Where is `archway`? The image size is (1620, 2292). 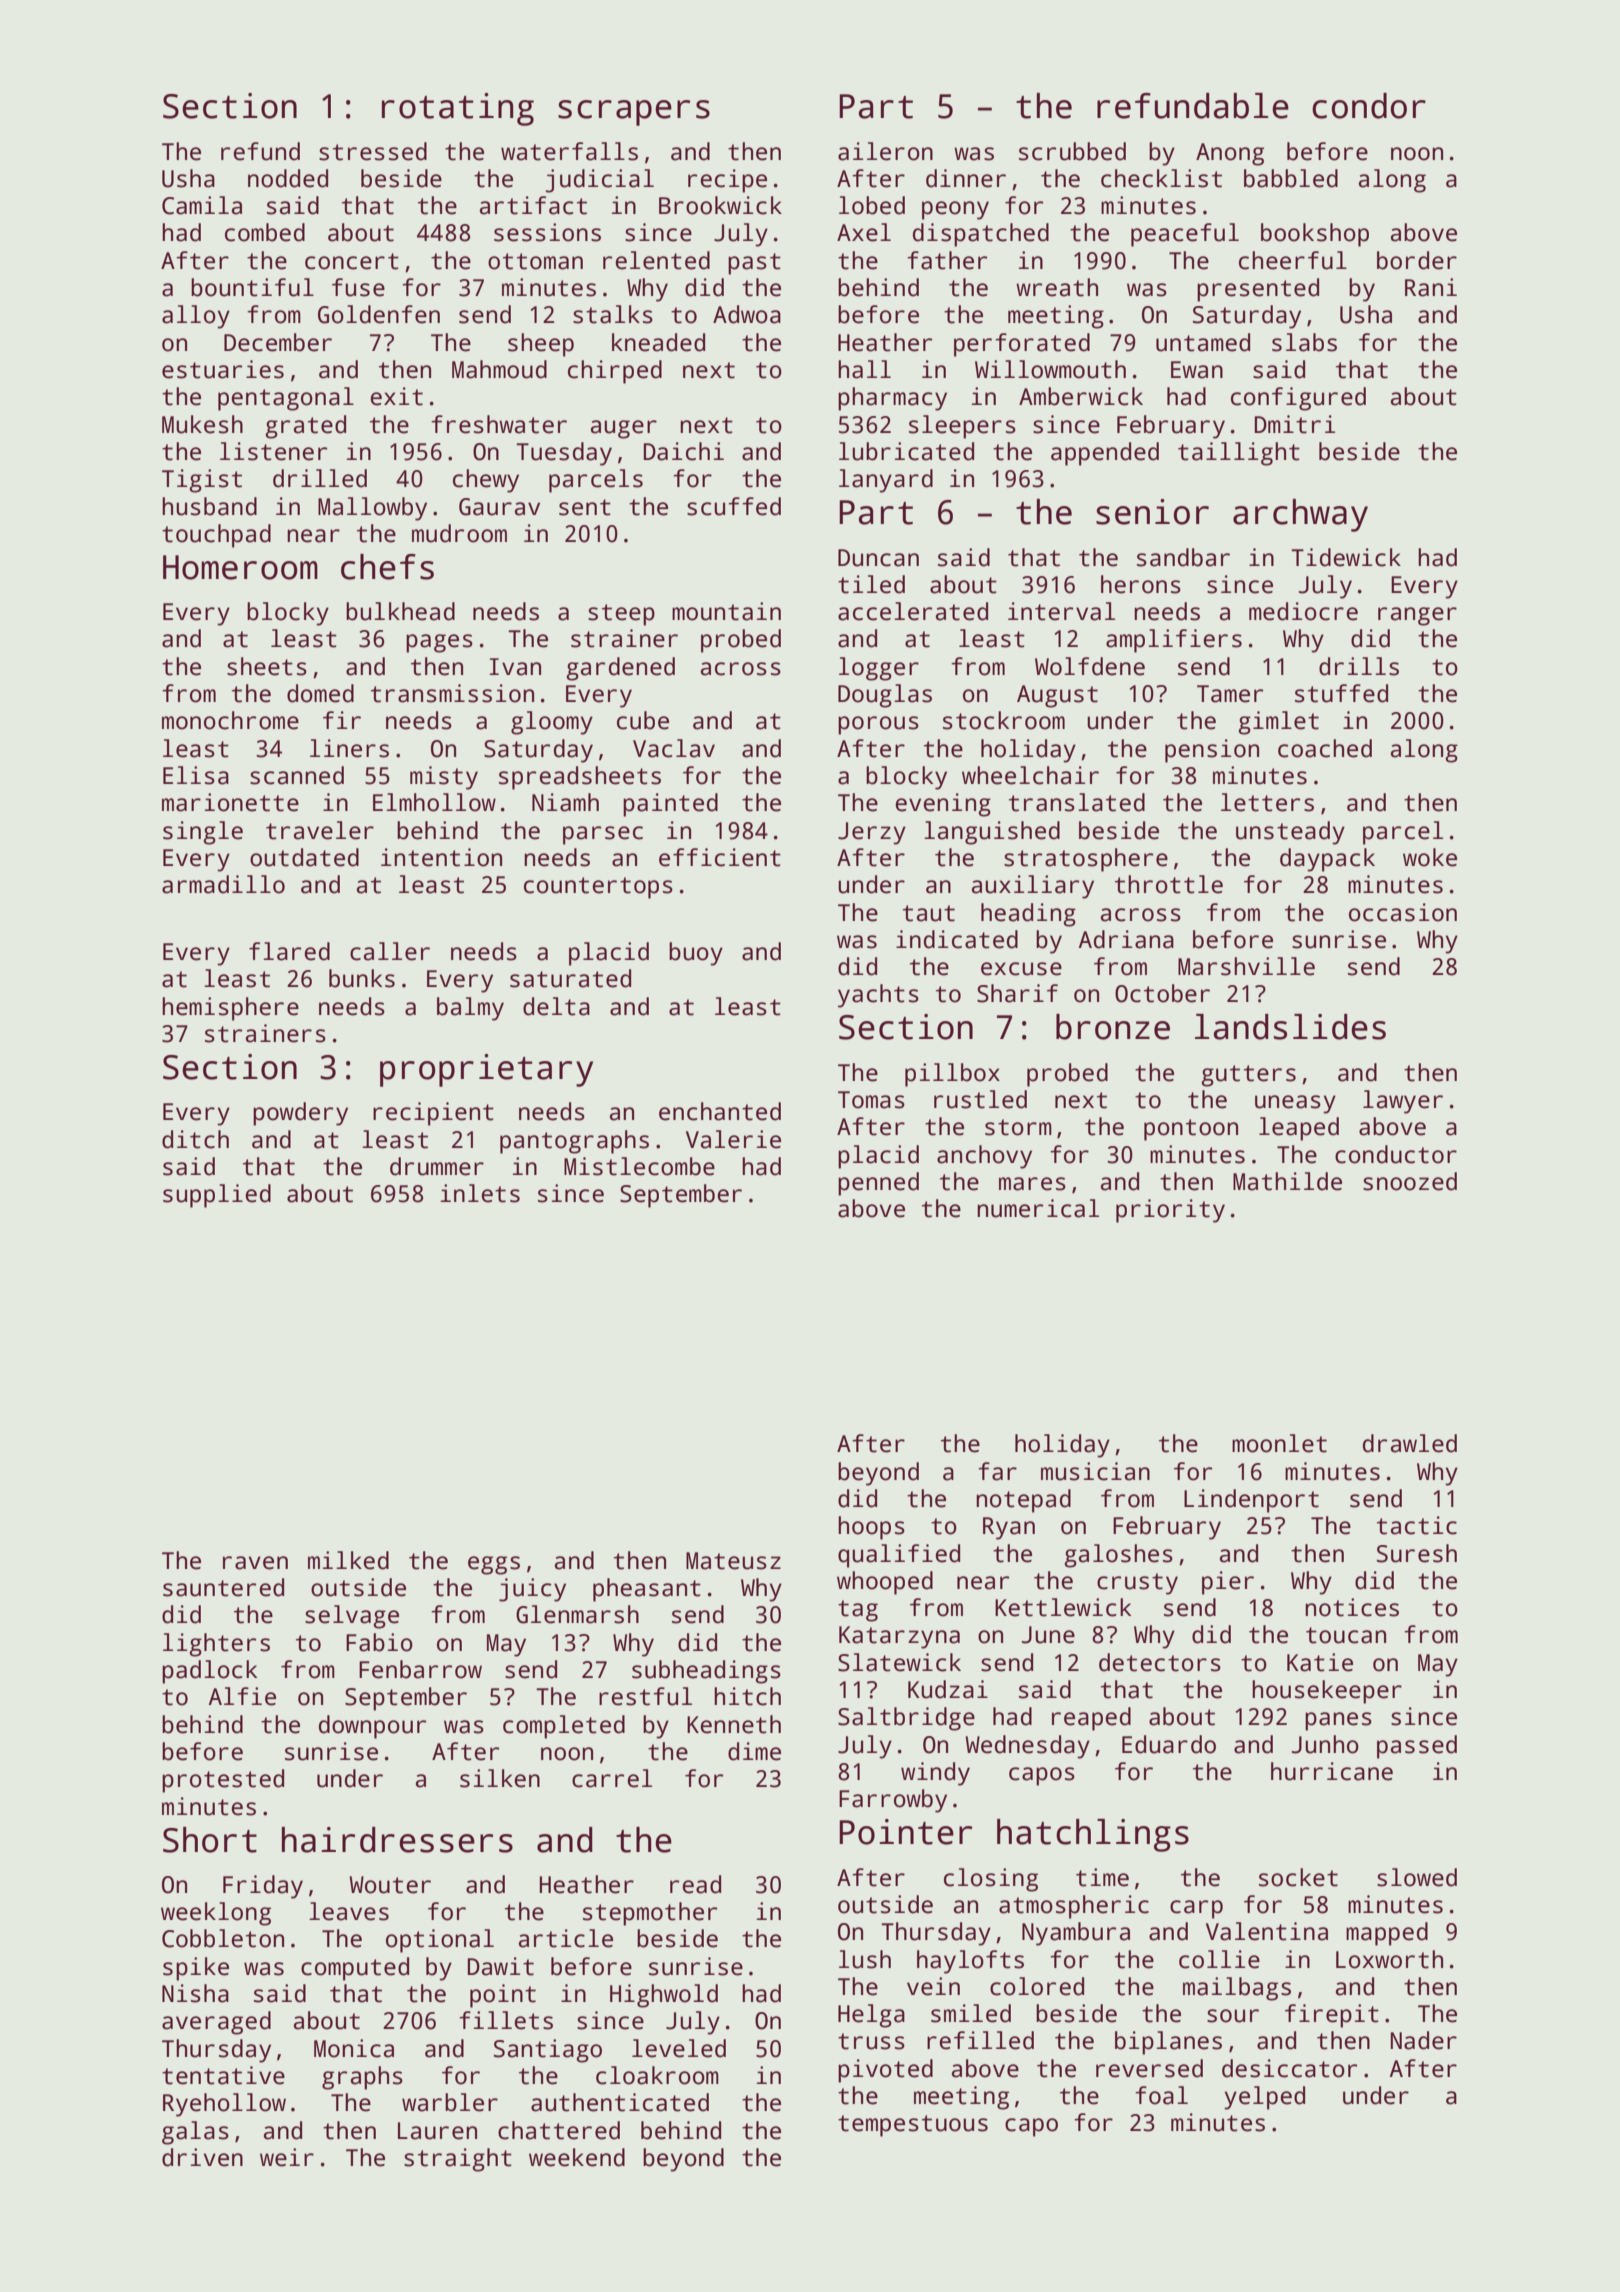 archway is located at coordinates (1300, 515).
